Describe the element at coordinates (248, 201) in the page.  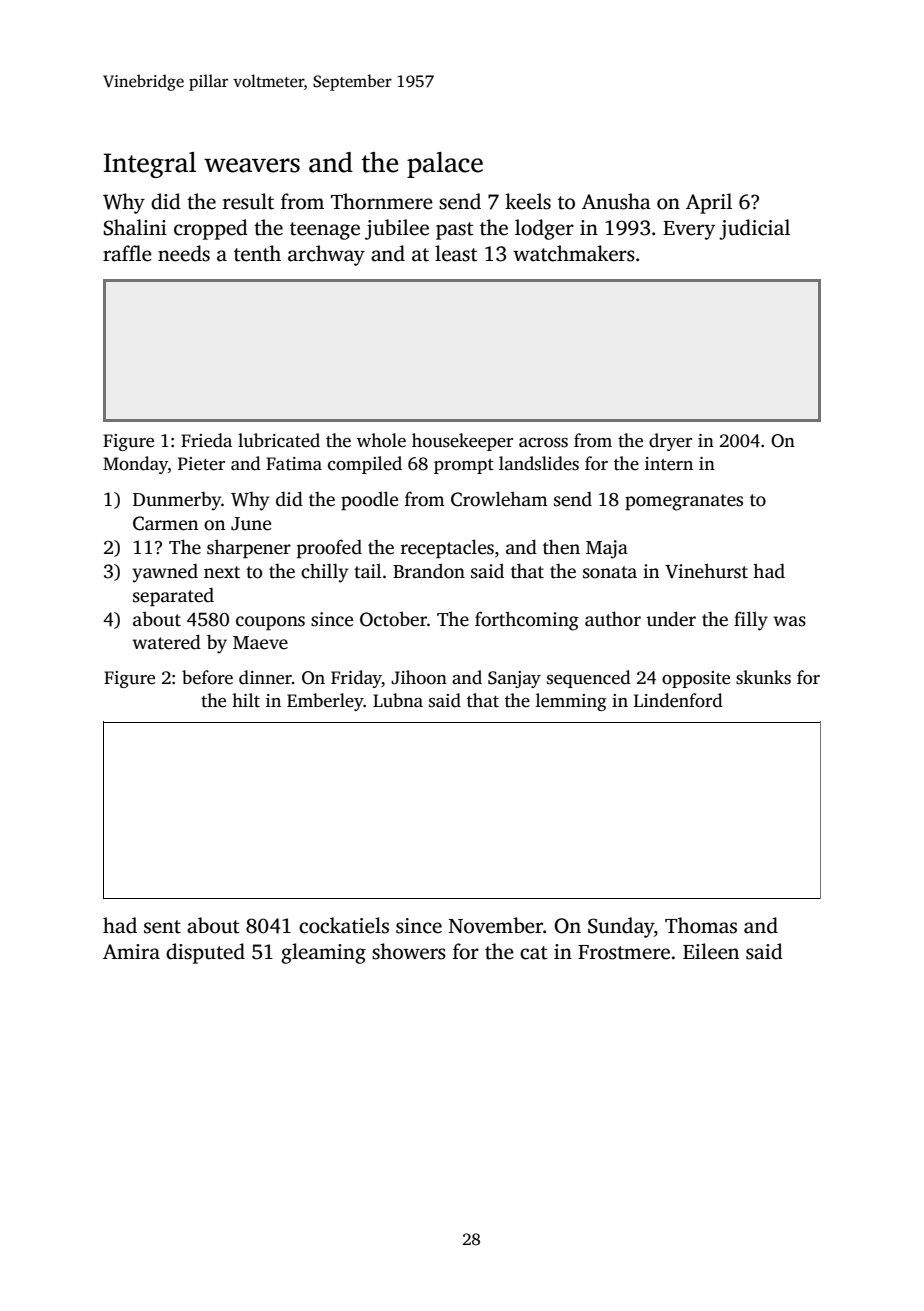
I see `result` at that location.
